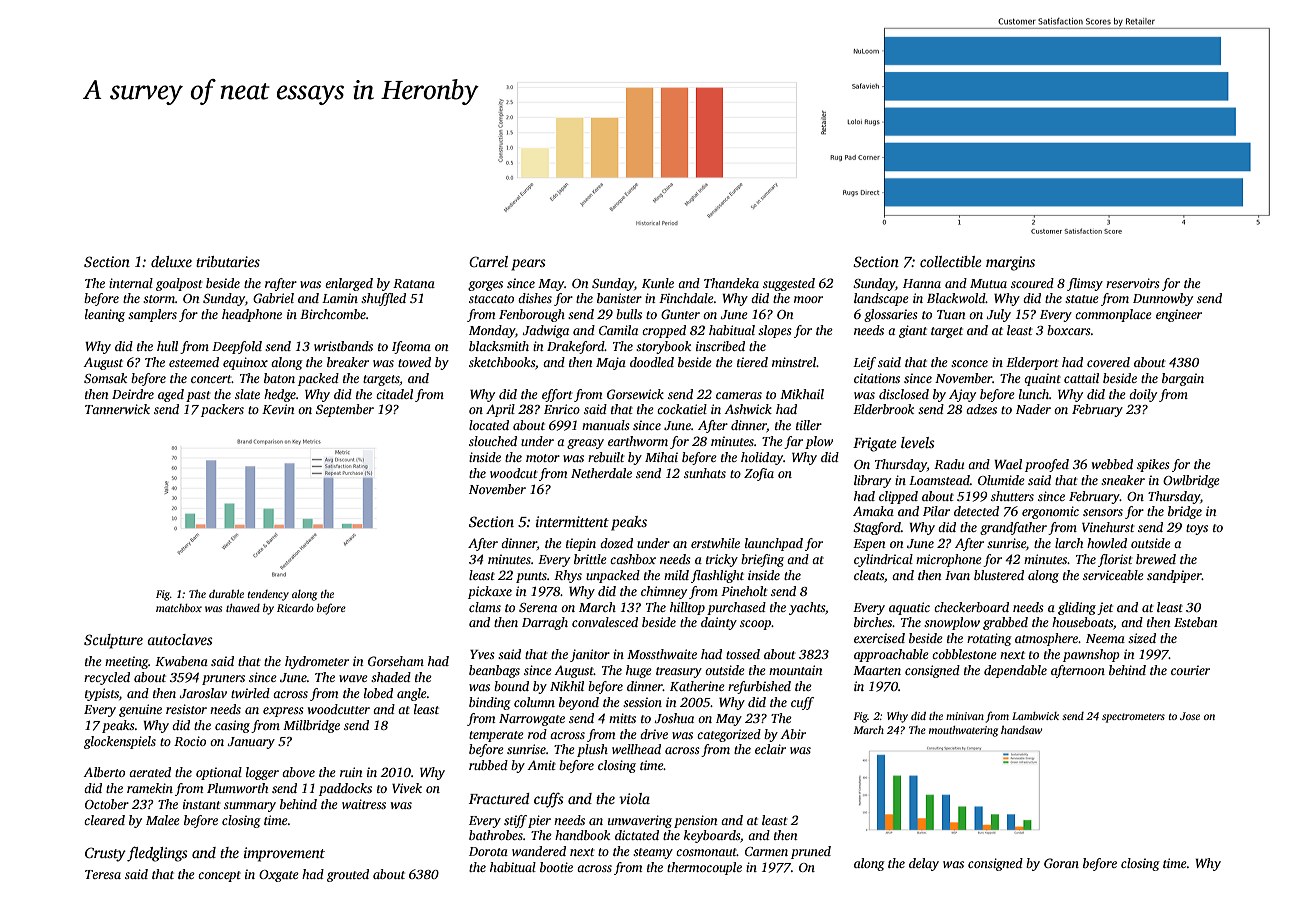 Image resolution: width=1308 pixels, height=924 pixels. What do you see at coordinates (502, 362) in the screenshot?
I see `sketchbooks` at bounding box center [502, 362].
